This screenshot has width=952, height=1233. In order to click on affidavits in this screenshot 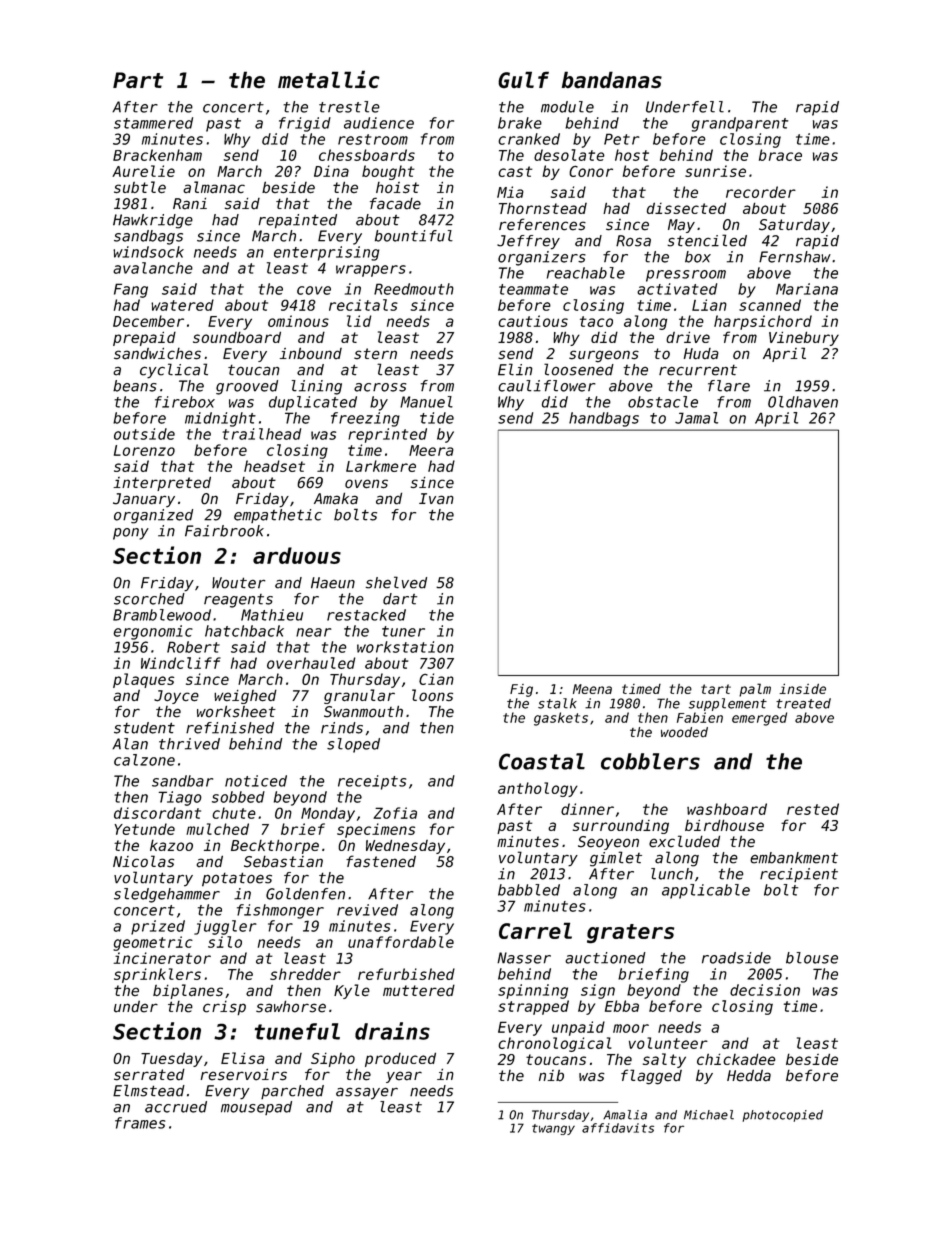, I will do `click(618, 1128)`.
